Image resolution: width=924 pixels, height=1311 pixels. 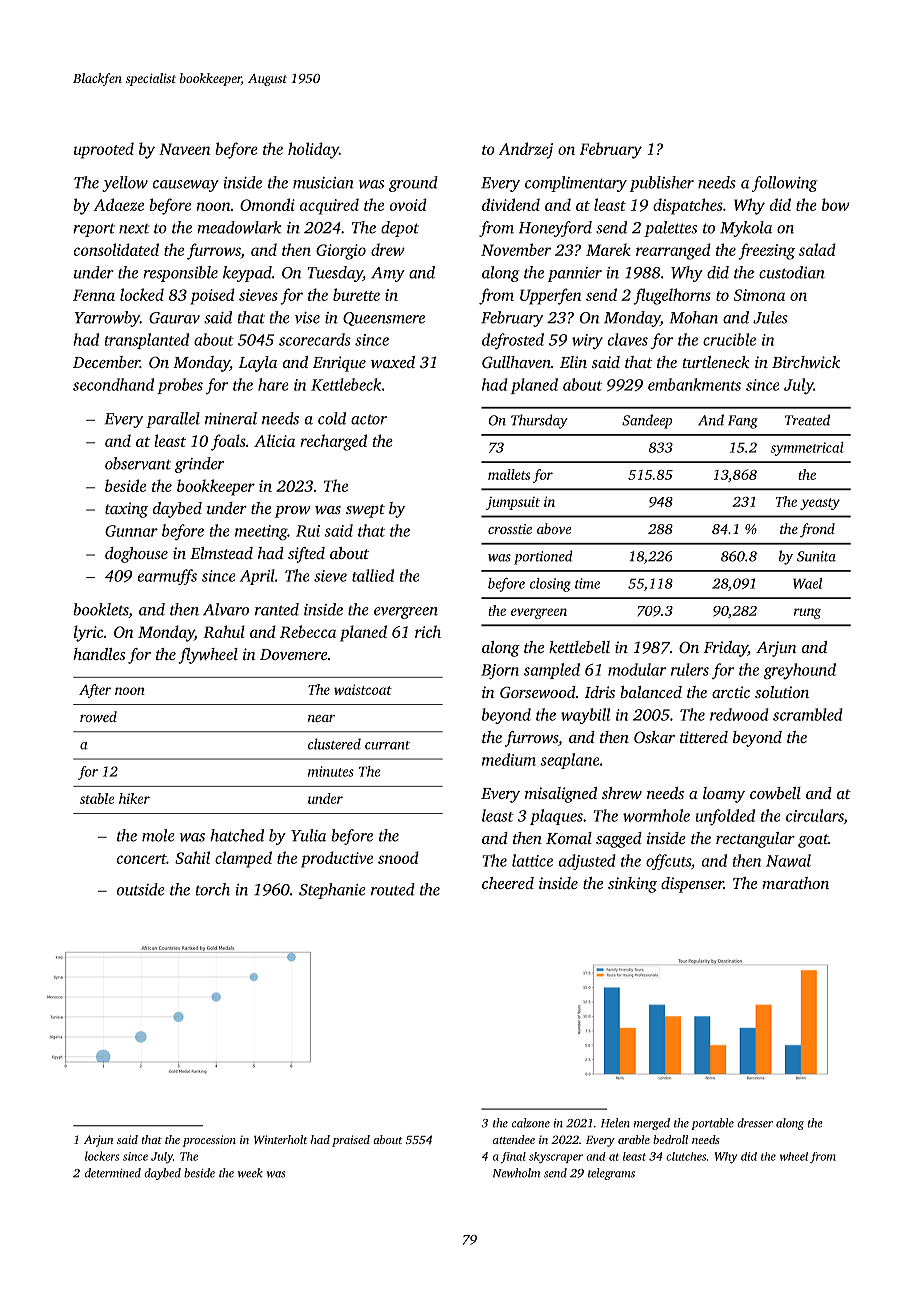 What do you see at coordinates (788, 860) in the image?
I see `Nawal` at bounding box center [788, 860].
